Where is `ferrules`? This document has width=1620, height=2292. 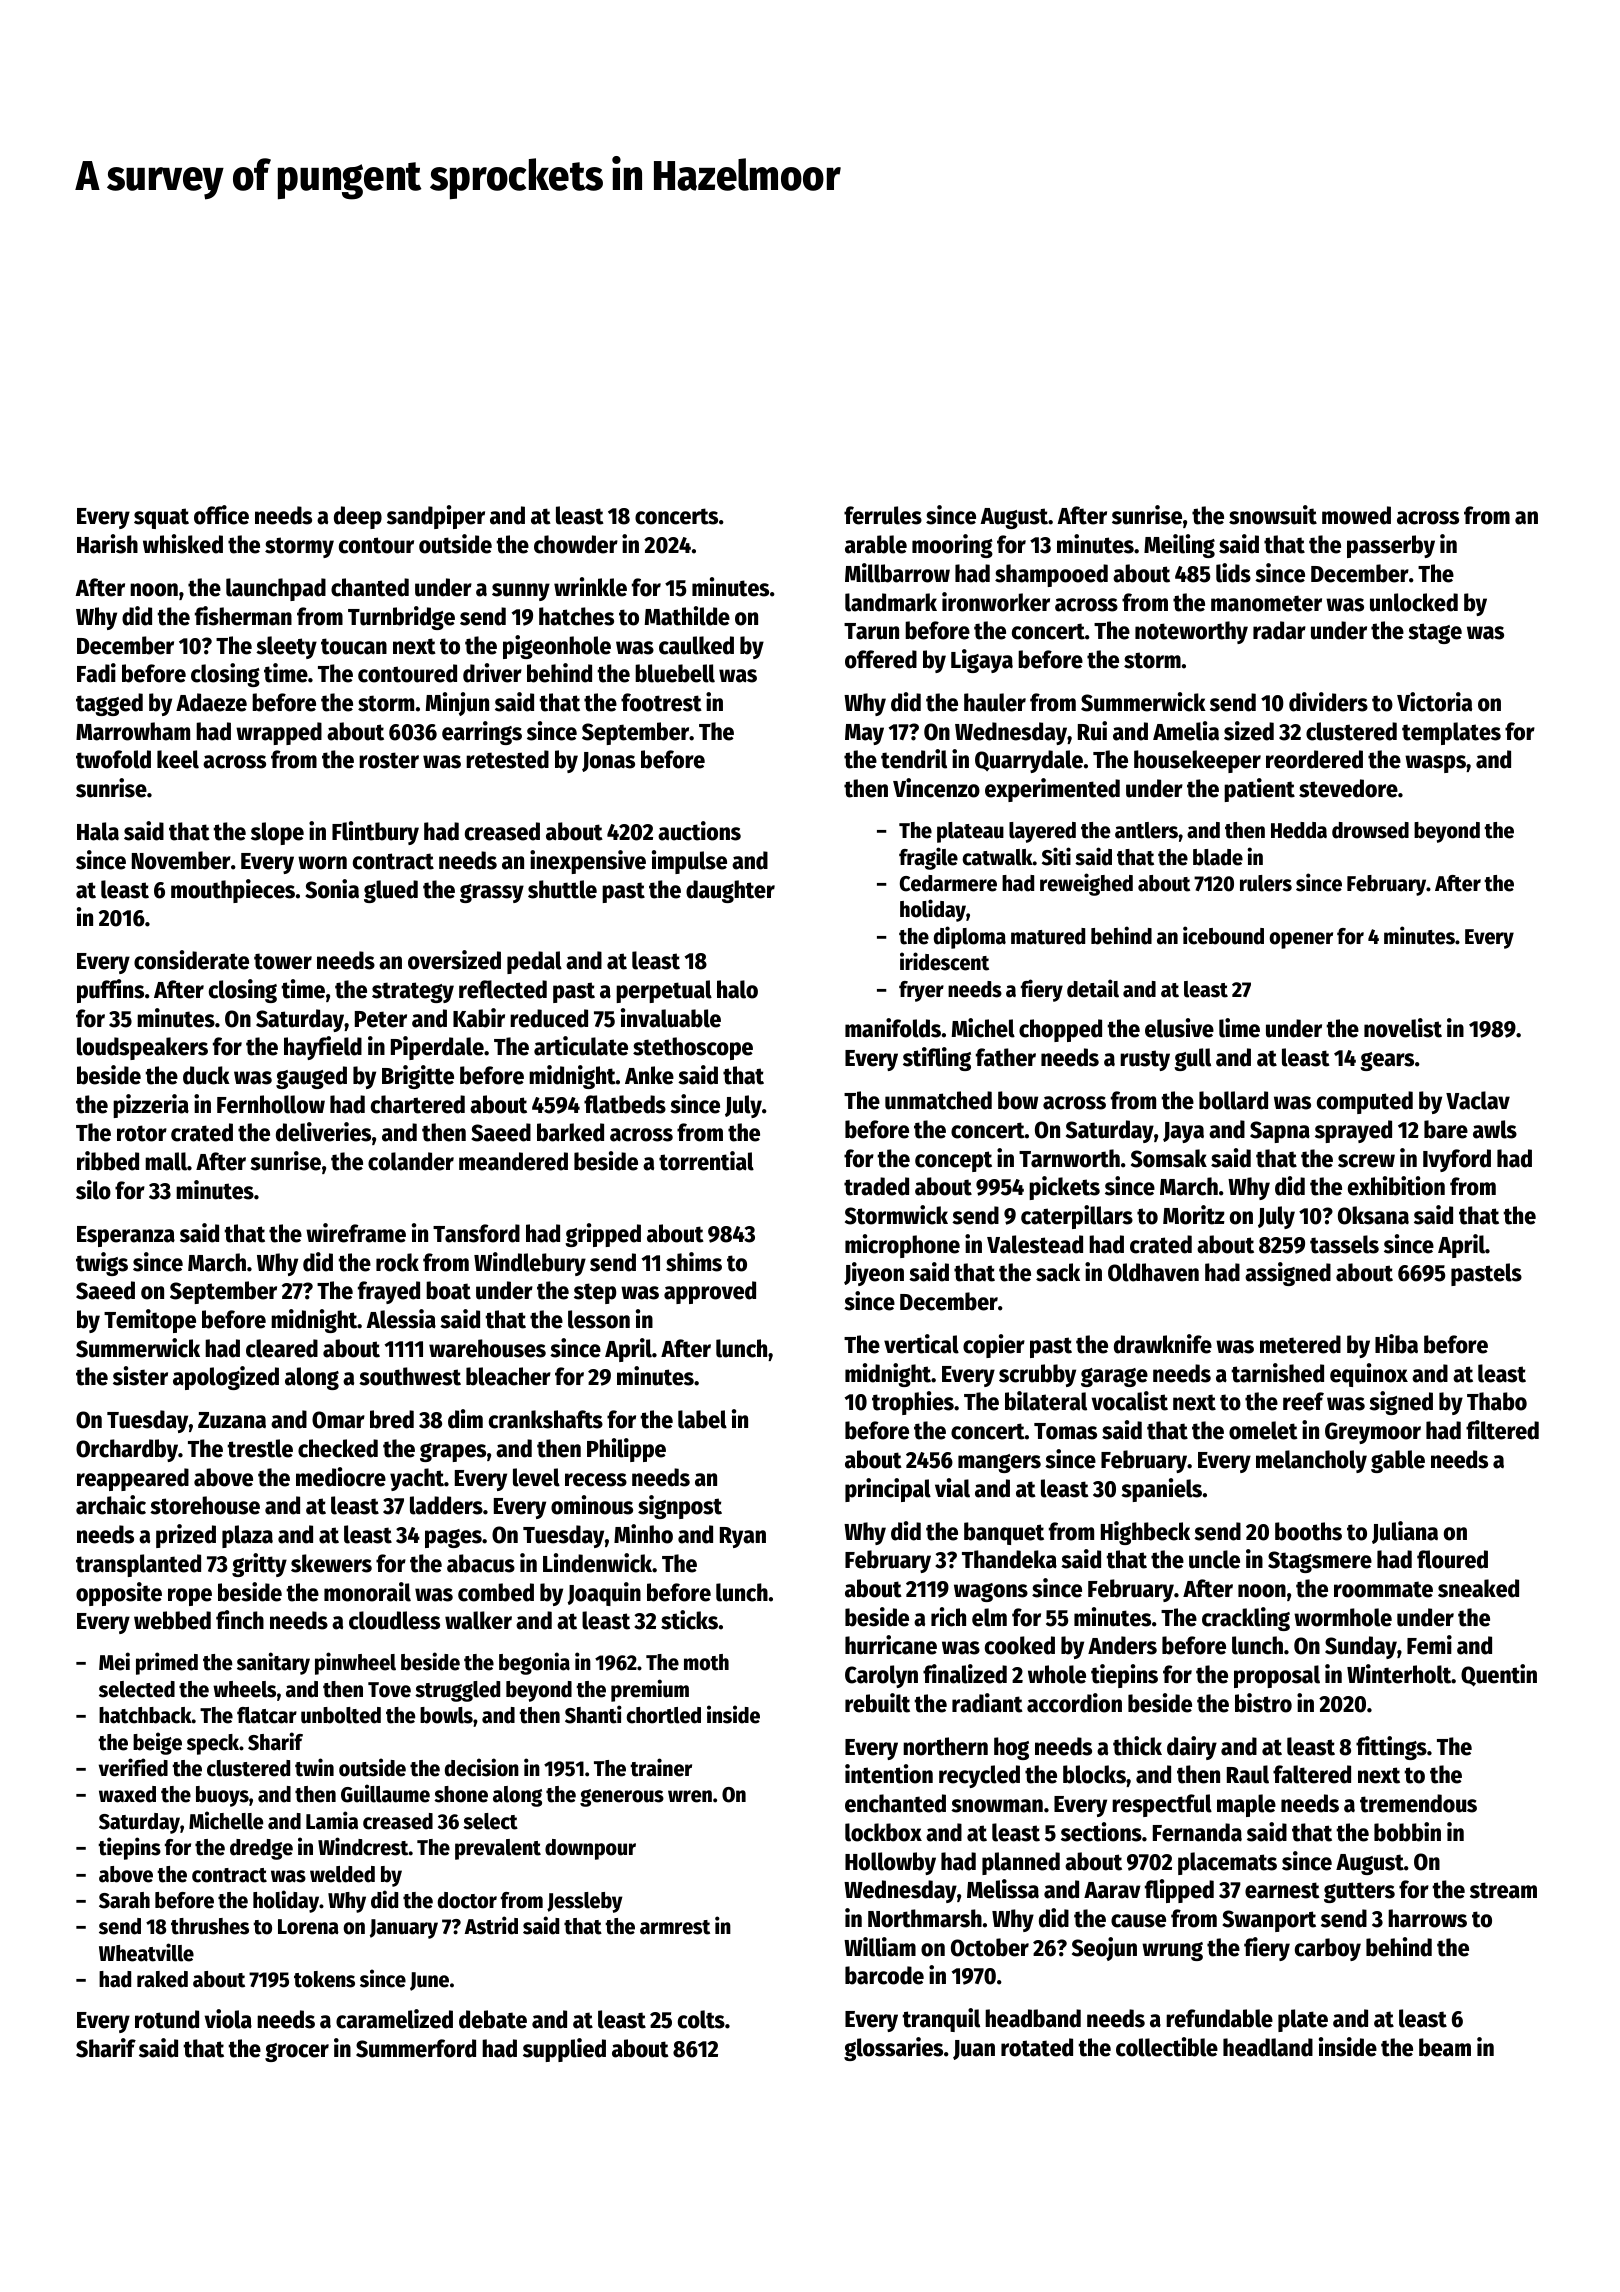
ferrules is located at coordinates (883, 515).
